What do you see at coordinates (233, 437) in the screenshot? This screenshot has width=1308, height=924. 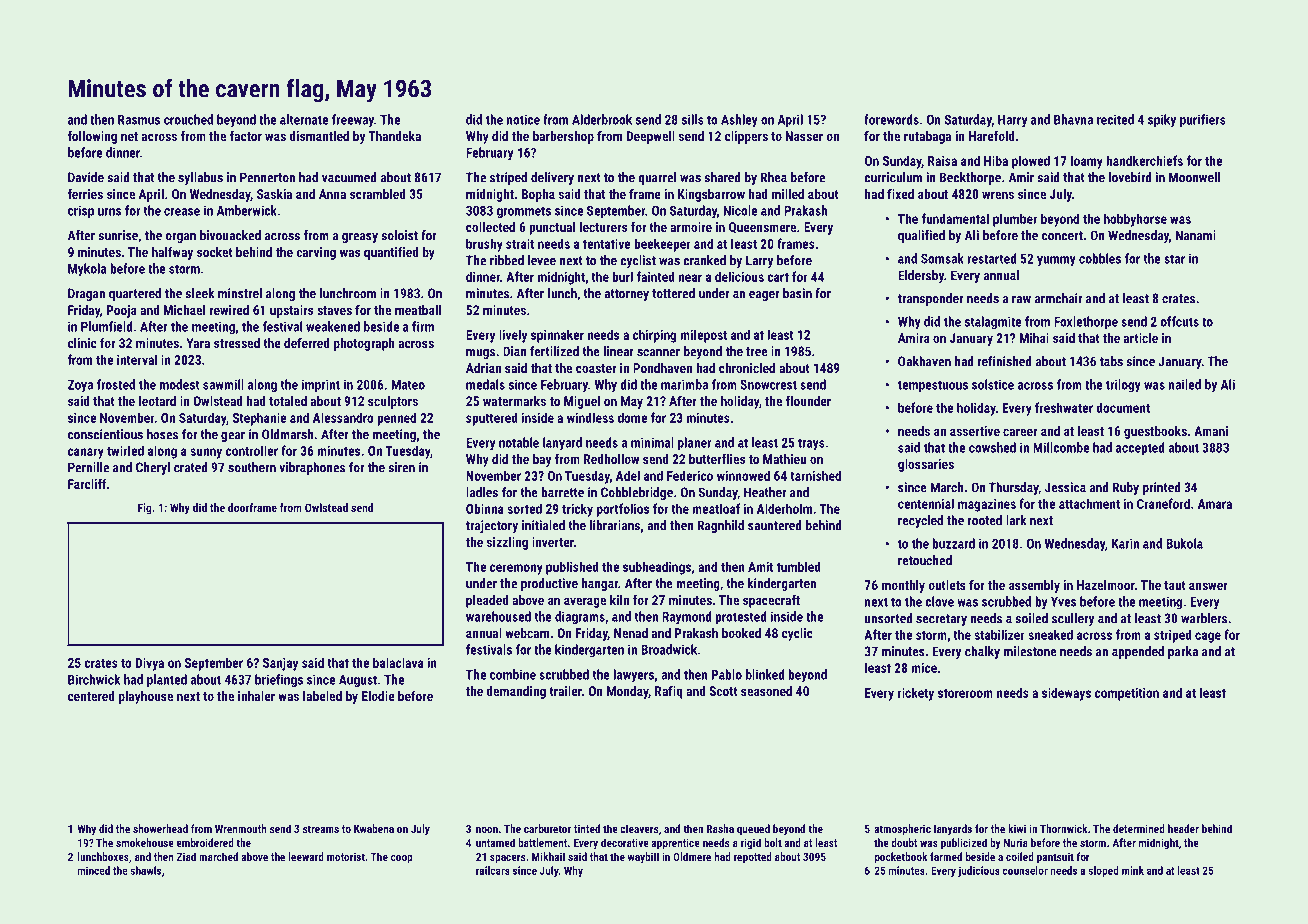 I see `gear` at bounding box center [233, 437].
